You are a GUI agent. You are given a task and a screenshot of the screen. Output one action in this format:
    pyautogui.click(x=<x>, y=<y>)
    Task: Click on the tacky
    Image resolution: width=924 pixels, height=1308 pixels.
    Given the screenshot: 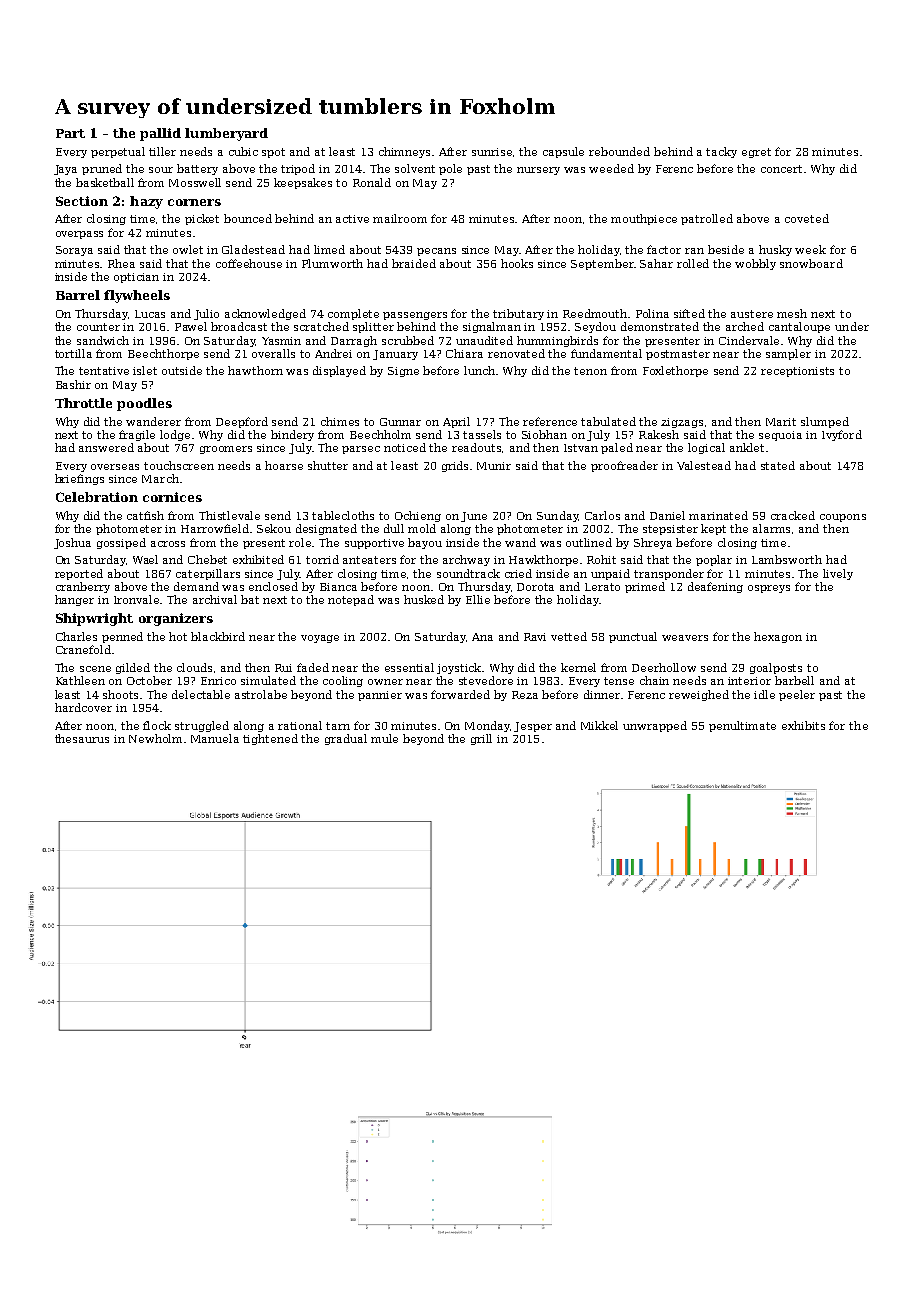 What is the action you would take?
    pyautogui.click(x=721, y=152)
